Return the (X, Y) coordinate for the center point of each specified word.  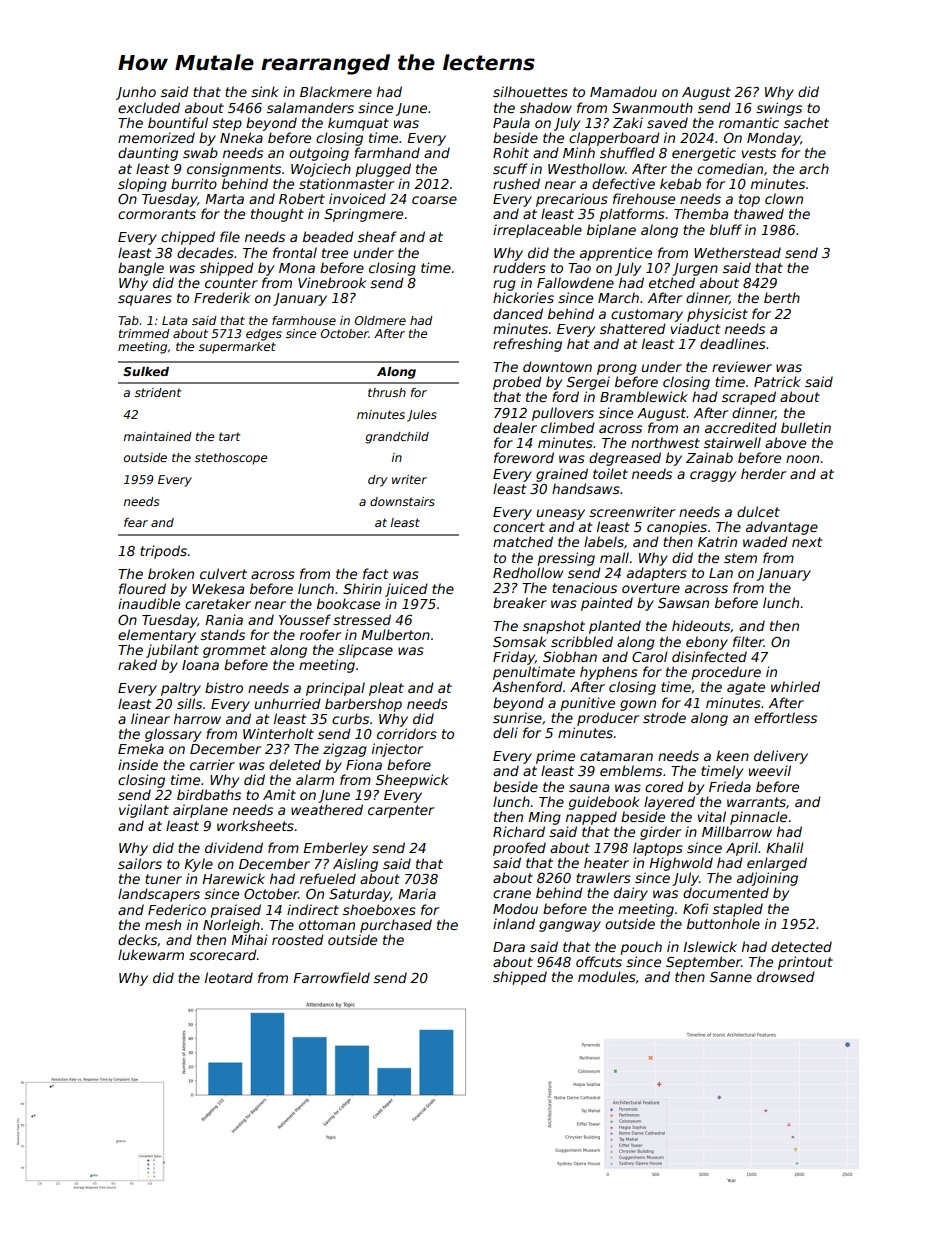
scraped (749, 398)
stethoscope (231, 459)
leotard (229, 977)
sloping (142, 185)
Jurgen (695, 269)
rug (504, 285)
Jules (422, 416)
